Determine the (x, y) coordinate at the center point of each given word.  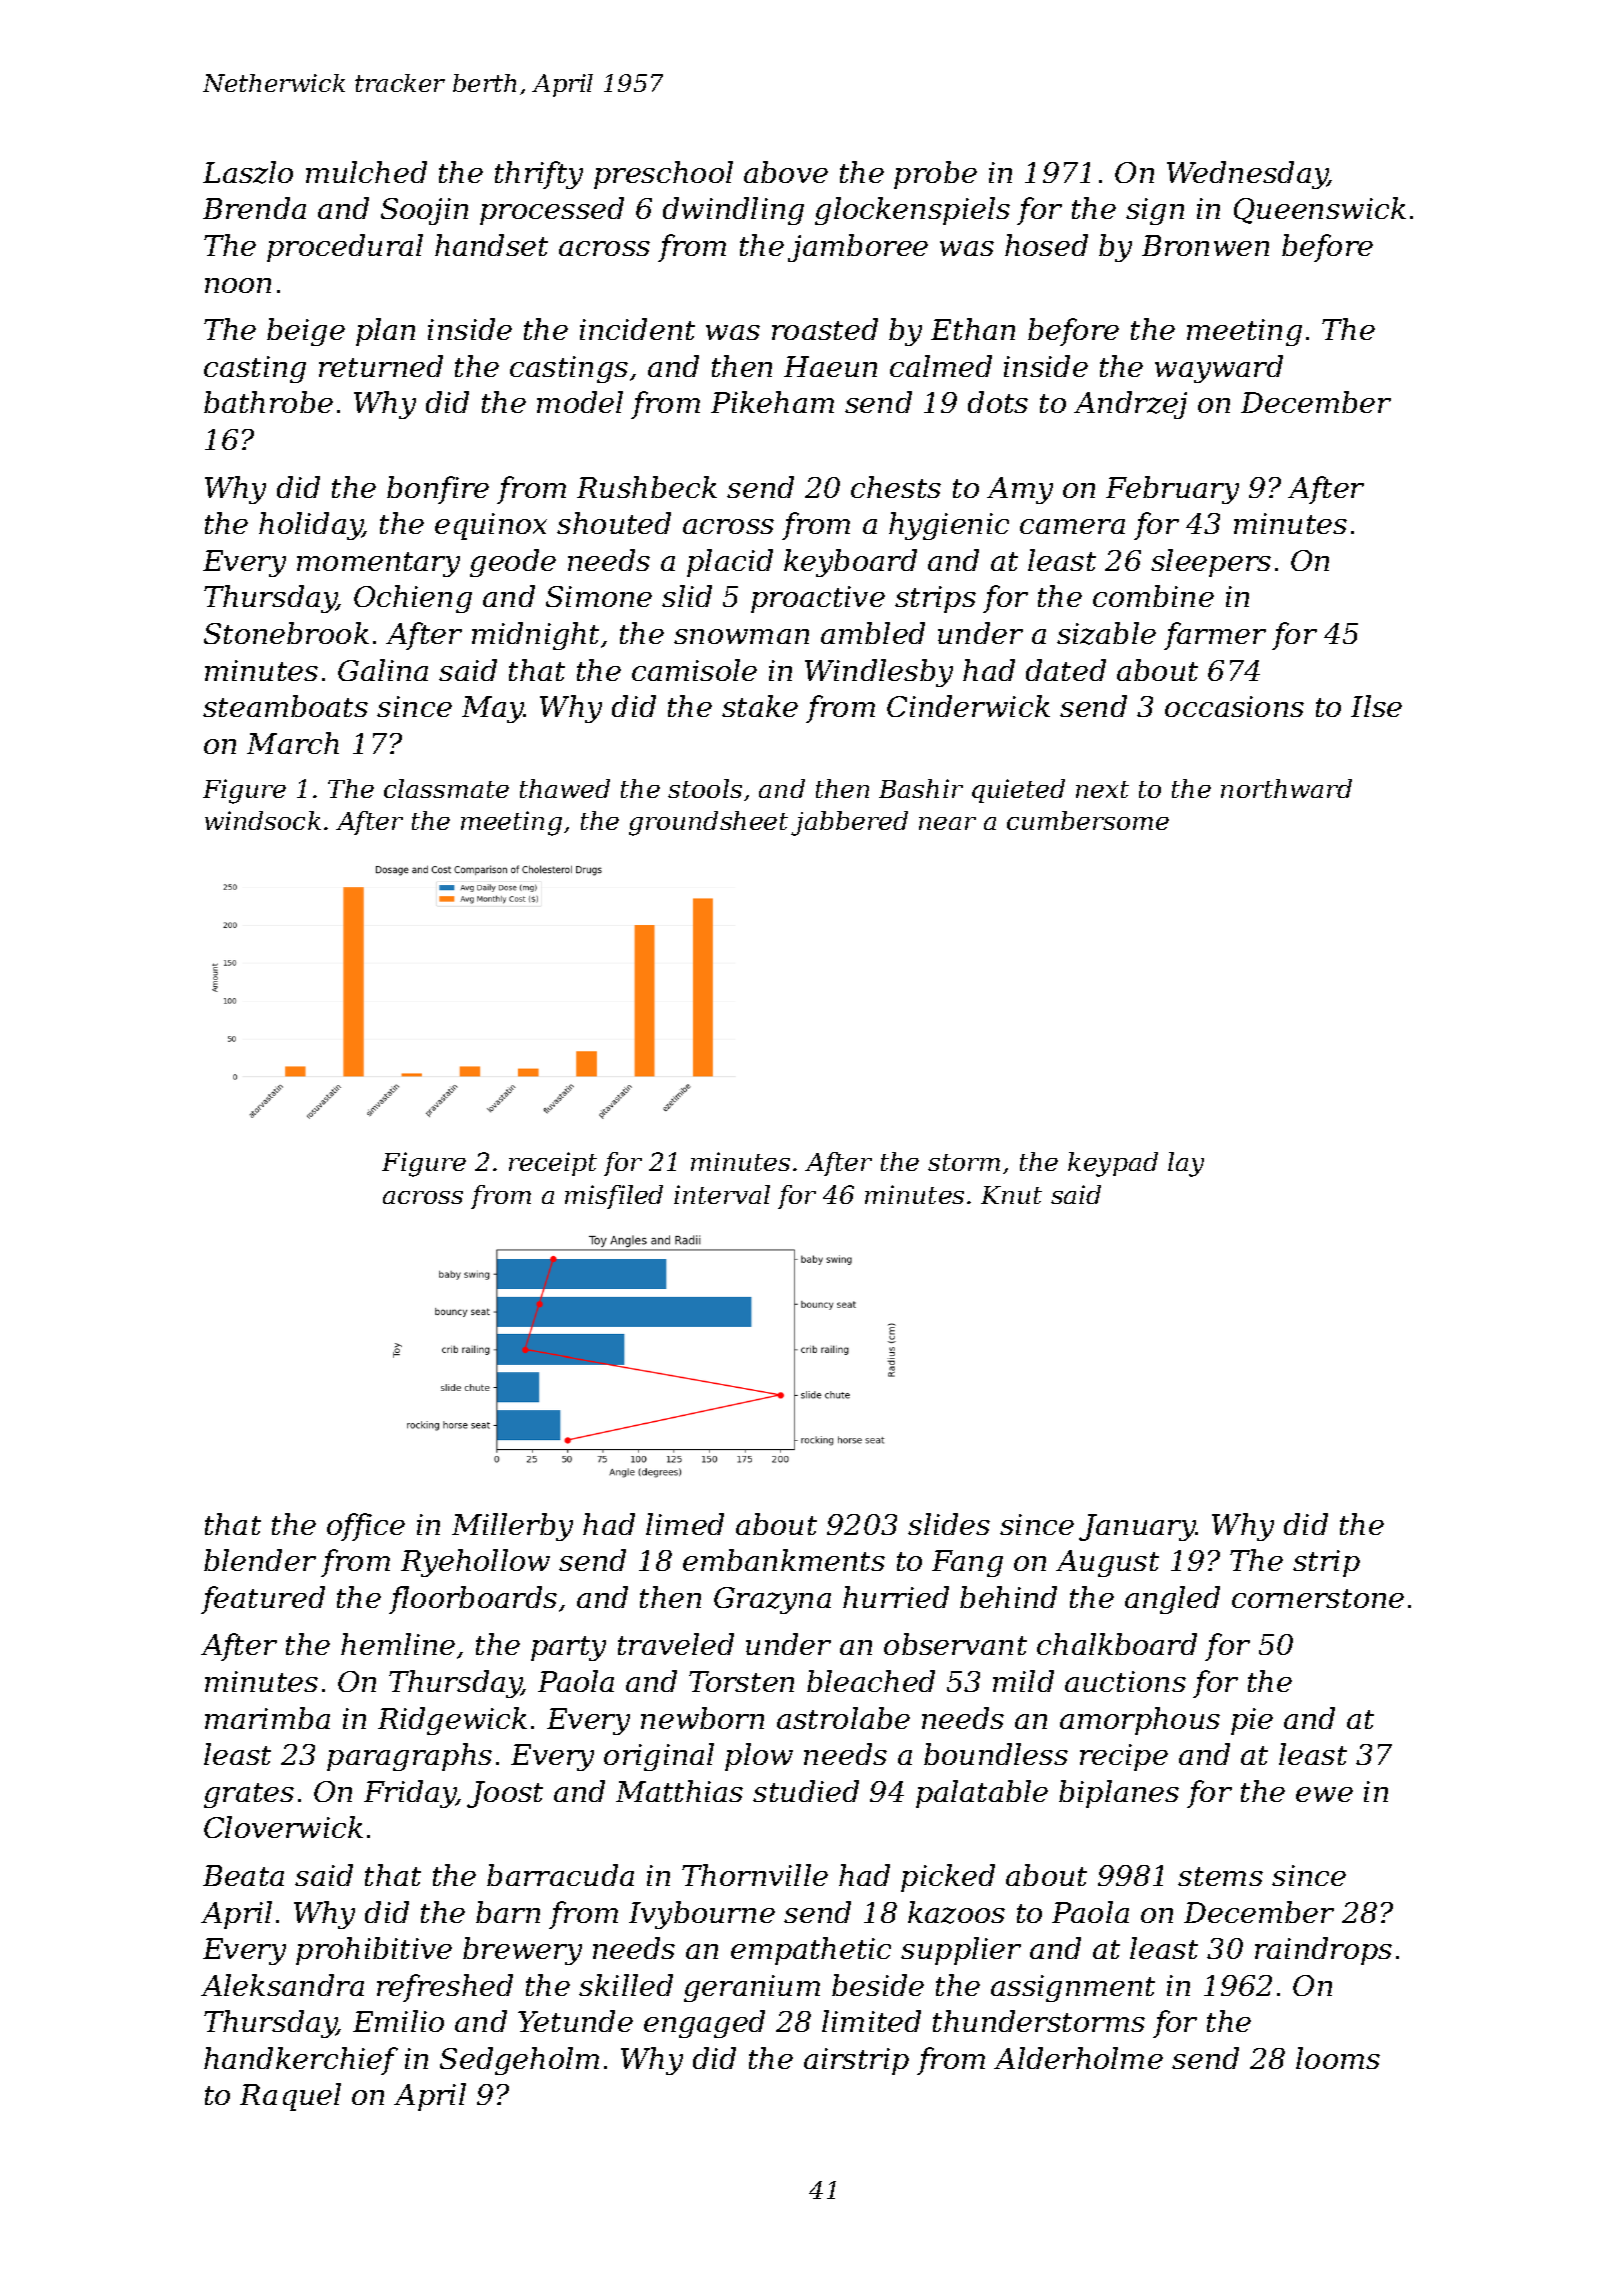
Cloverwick (283, 1827)
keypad (1113, 1164)
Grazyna (772, 1600)
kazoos (956, 1912)
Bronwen (1205, 245)
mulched (366, 172)
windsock (263, 820)
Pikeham (772, 402)
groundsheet (708, 823)
